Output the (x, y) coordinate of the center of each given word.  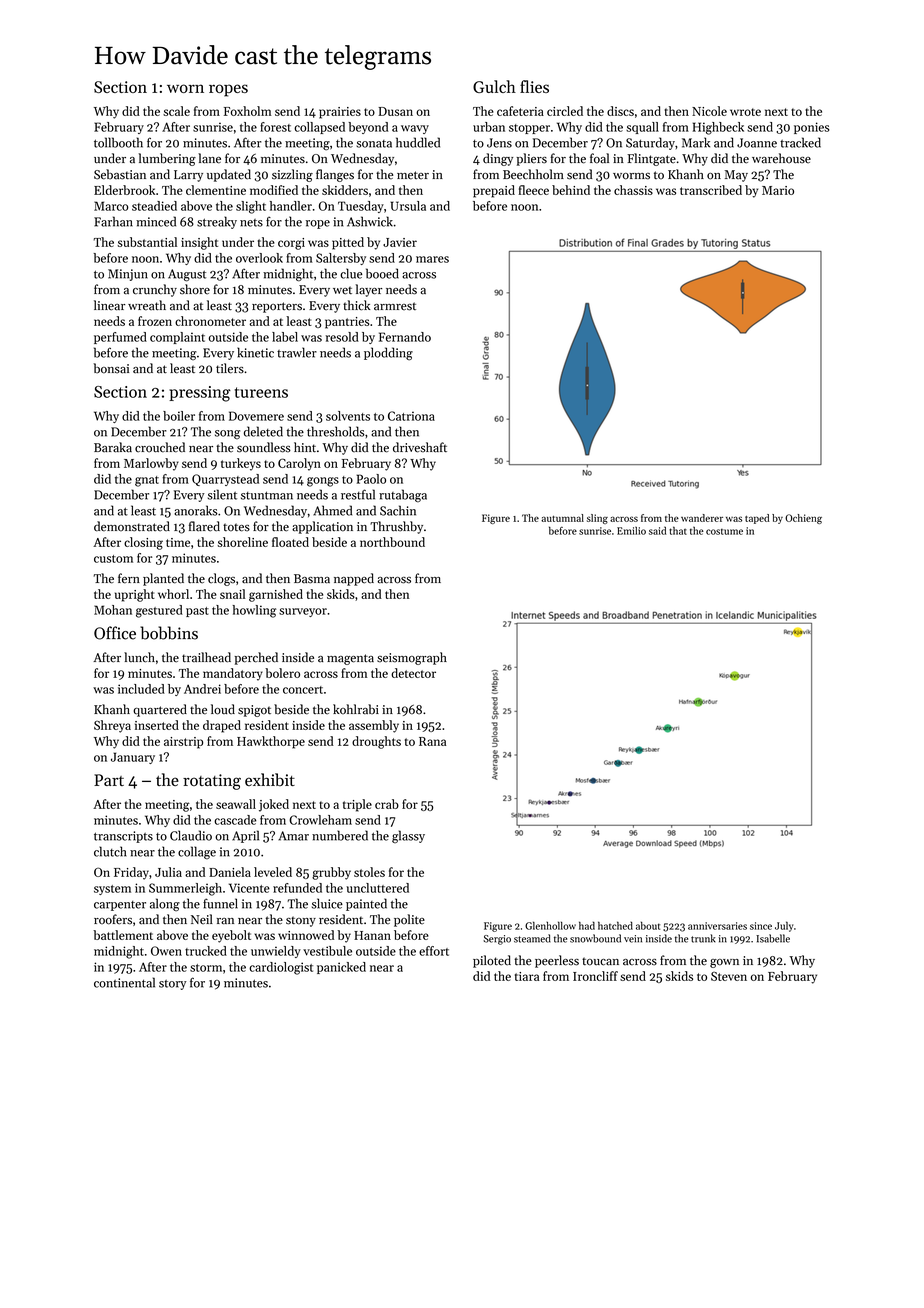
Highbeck (718, 128)
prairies (340, 113)
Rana (432, 741)
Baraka (113, 447)
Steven (729, 976)
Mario (778, 190)
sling (597, 519)
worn (185, 88)
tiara (527, 976)
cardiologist (281, 968)
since (761, 926)
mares (432, 259)
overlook (259, 258)
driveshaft (420, 447)
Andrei (202, 689)
